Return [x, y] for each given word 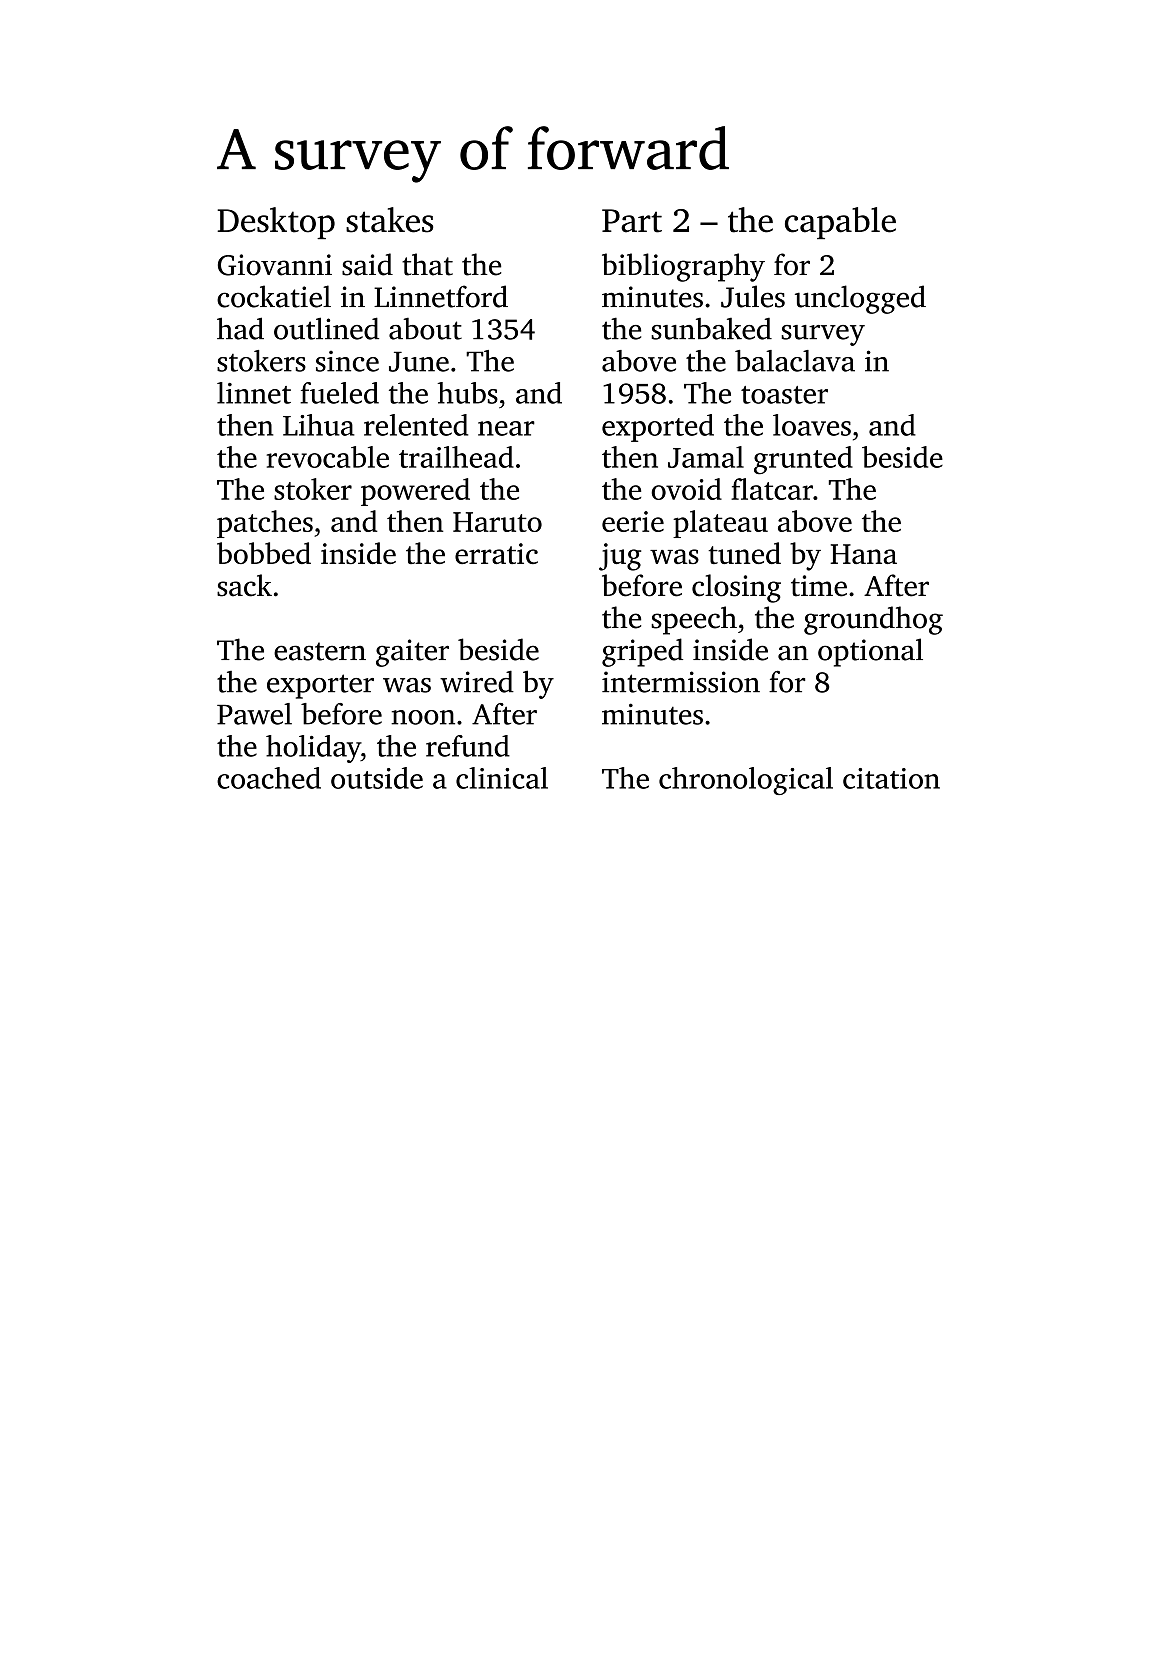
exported [658, 428]
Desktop [276, 223]
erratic [496, 553]
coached [269, 778]
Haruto [497, 522]
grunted [803, 460]
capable [840, 223]
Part [632, 221]
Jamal [706, 457]
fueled [339, 393]
